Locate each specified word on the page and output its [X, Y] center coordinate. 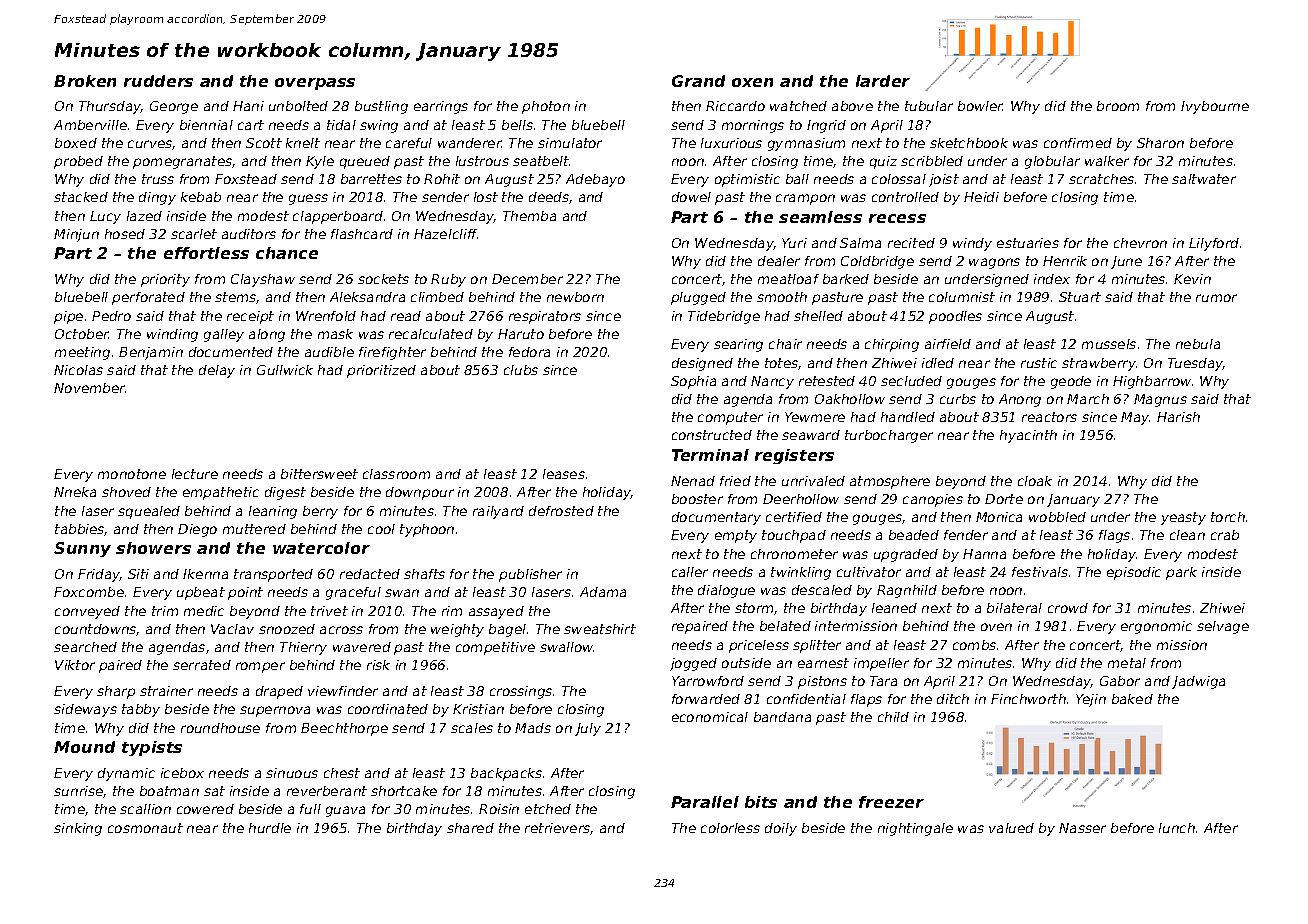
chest [342, 773]
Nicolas [78, 370]
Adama [603, 592]
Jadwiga [1198, 682]
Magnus [1160, 400]
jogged [693, 664]
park [1181, 573]
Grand [698, 81]
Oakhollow [850, 399]
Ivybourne [1215, 107]
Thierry [303, 648]
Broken [85, 81]
